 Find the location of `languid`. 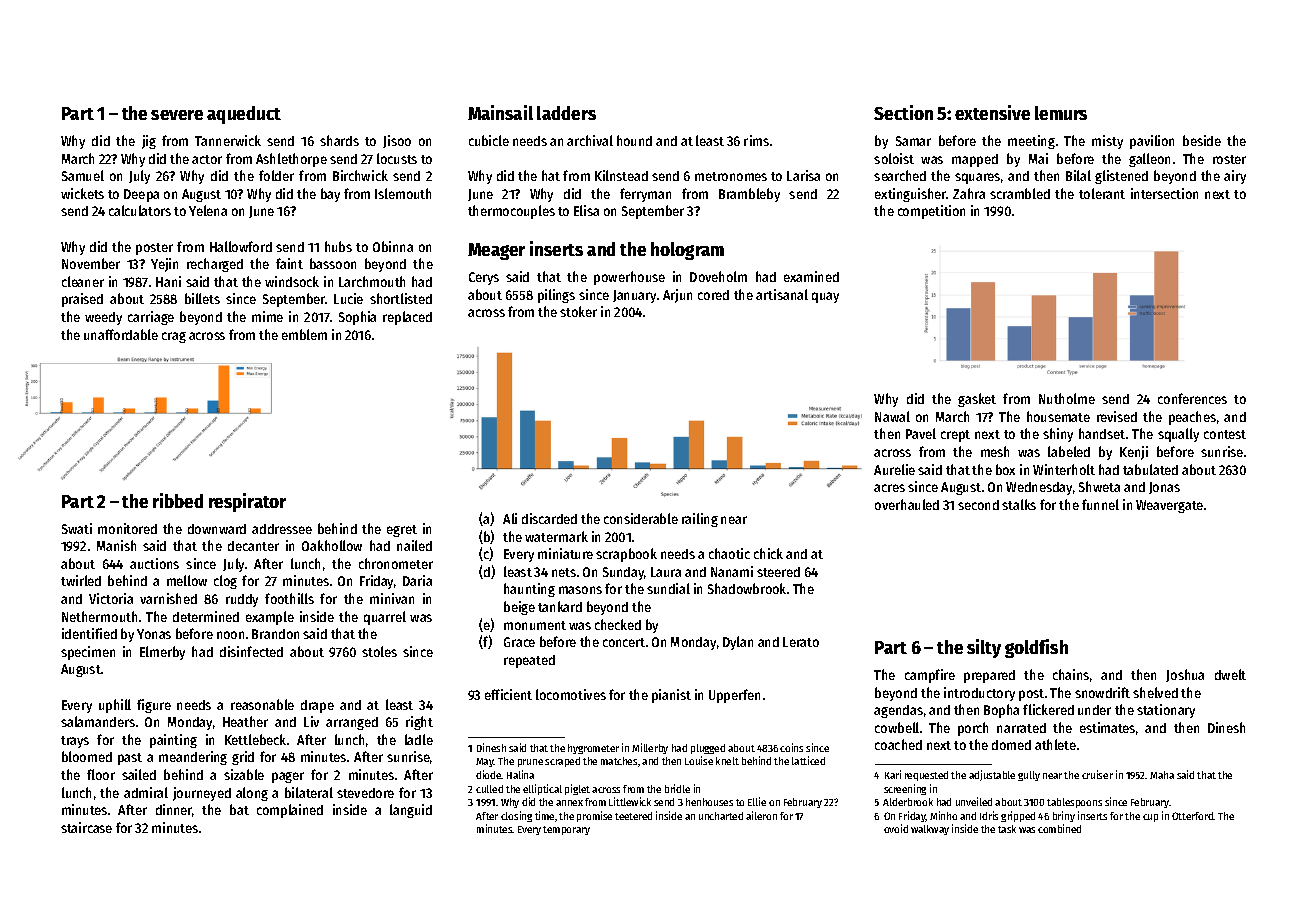

languid is located at coordinates (411, 811).
